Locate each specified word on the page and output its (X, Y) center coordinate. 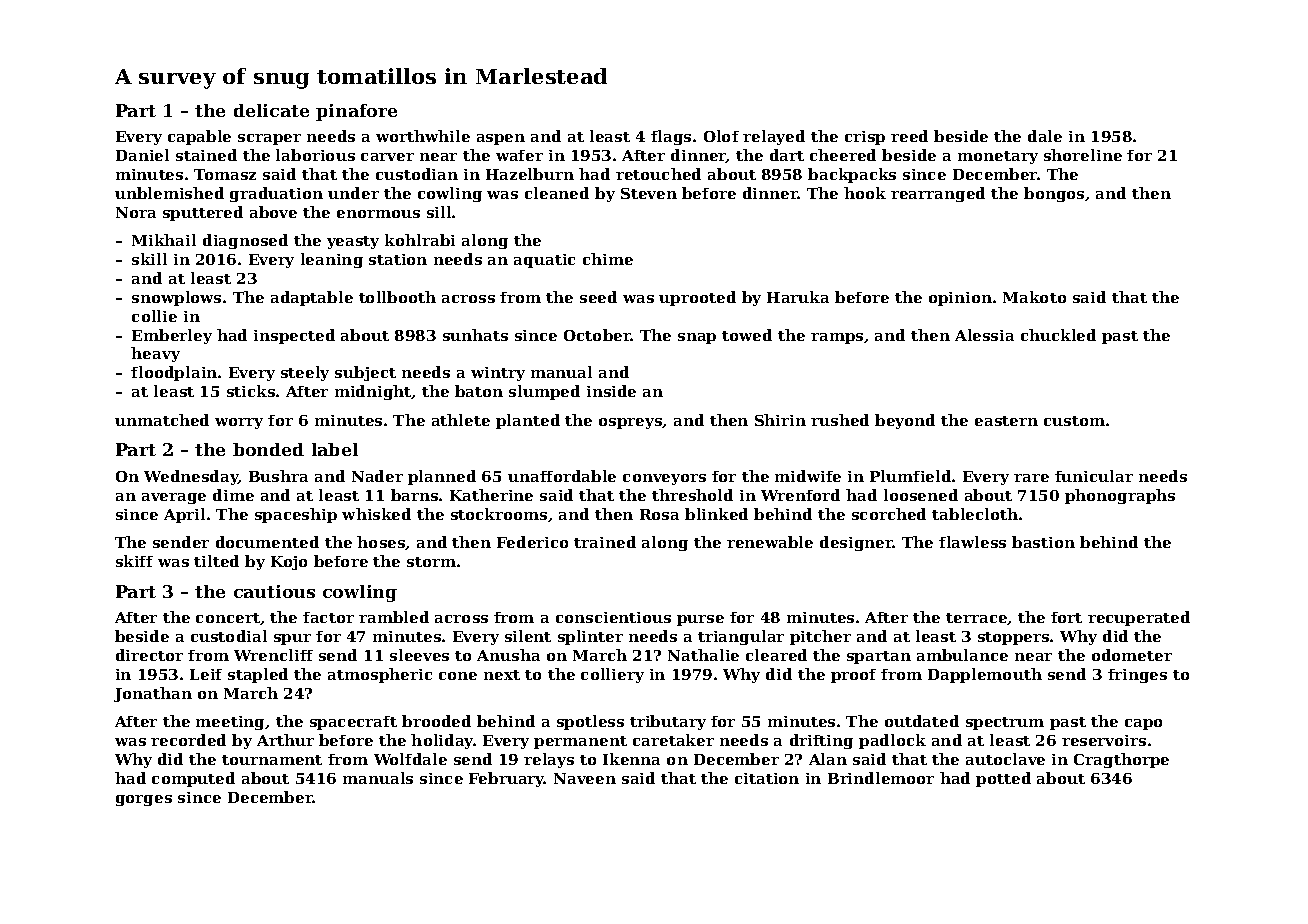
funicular (1094, 476)
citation (767, 778)
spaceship (296, 515)
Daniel (142, 155)
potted (1003, 779)
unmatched (162, 420)
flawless (972, 542)
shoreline (1083, 155)
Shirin (780, 420)
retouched (658, 174)
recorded (188, 740)
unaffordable (562, 476)
